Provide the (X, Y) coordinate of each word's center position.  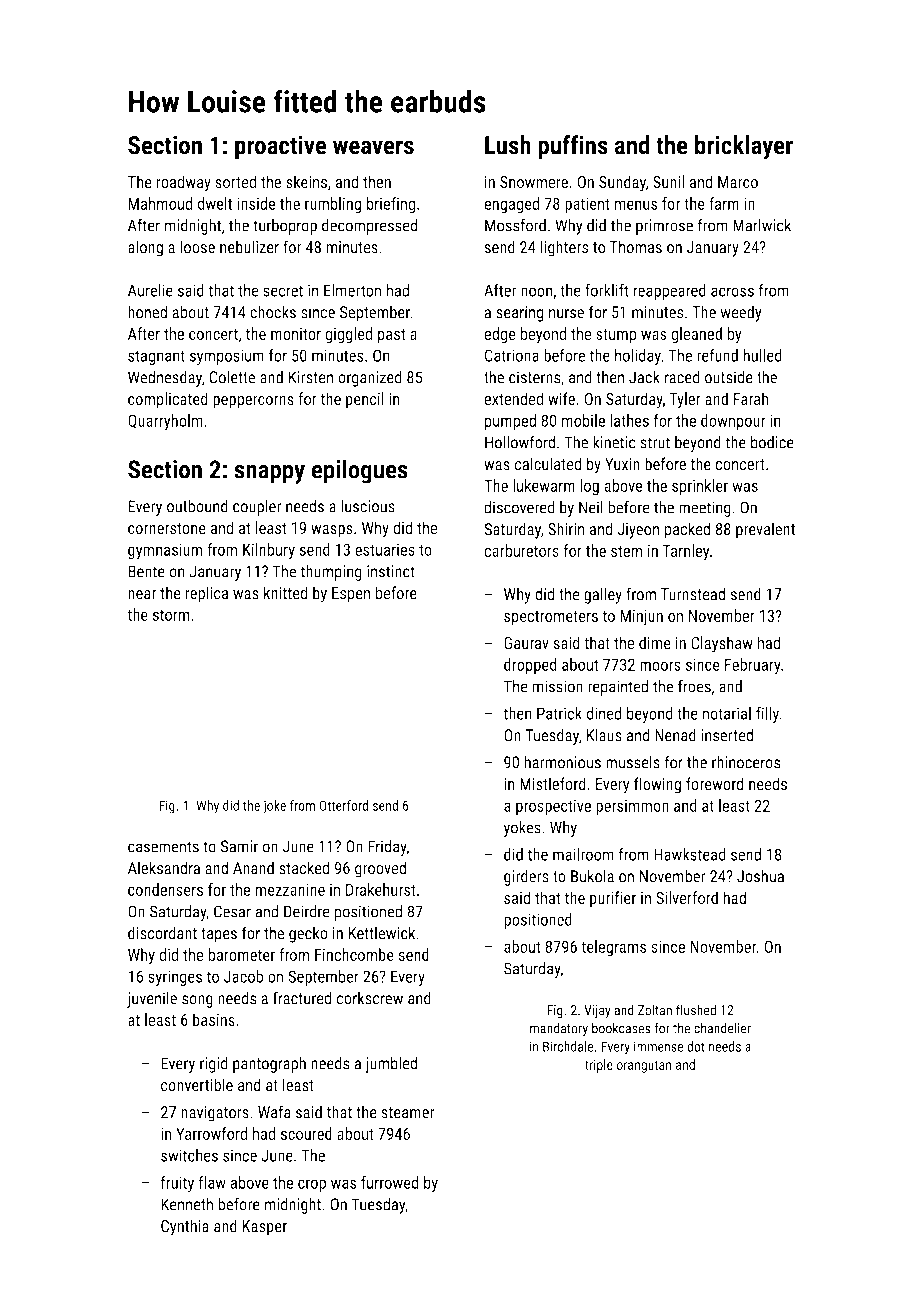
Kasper (264, 1228)
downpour (733, 422)
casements (163, 847)
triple (599, 1066)
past (392, 336)
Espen (351, 595)
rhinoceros (746, 762)
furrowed (390, 1182)
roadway (183, 183)
